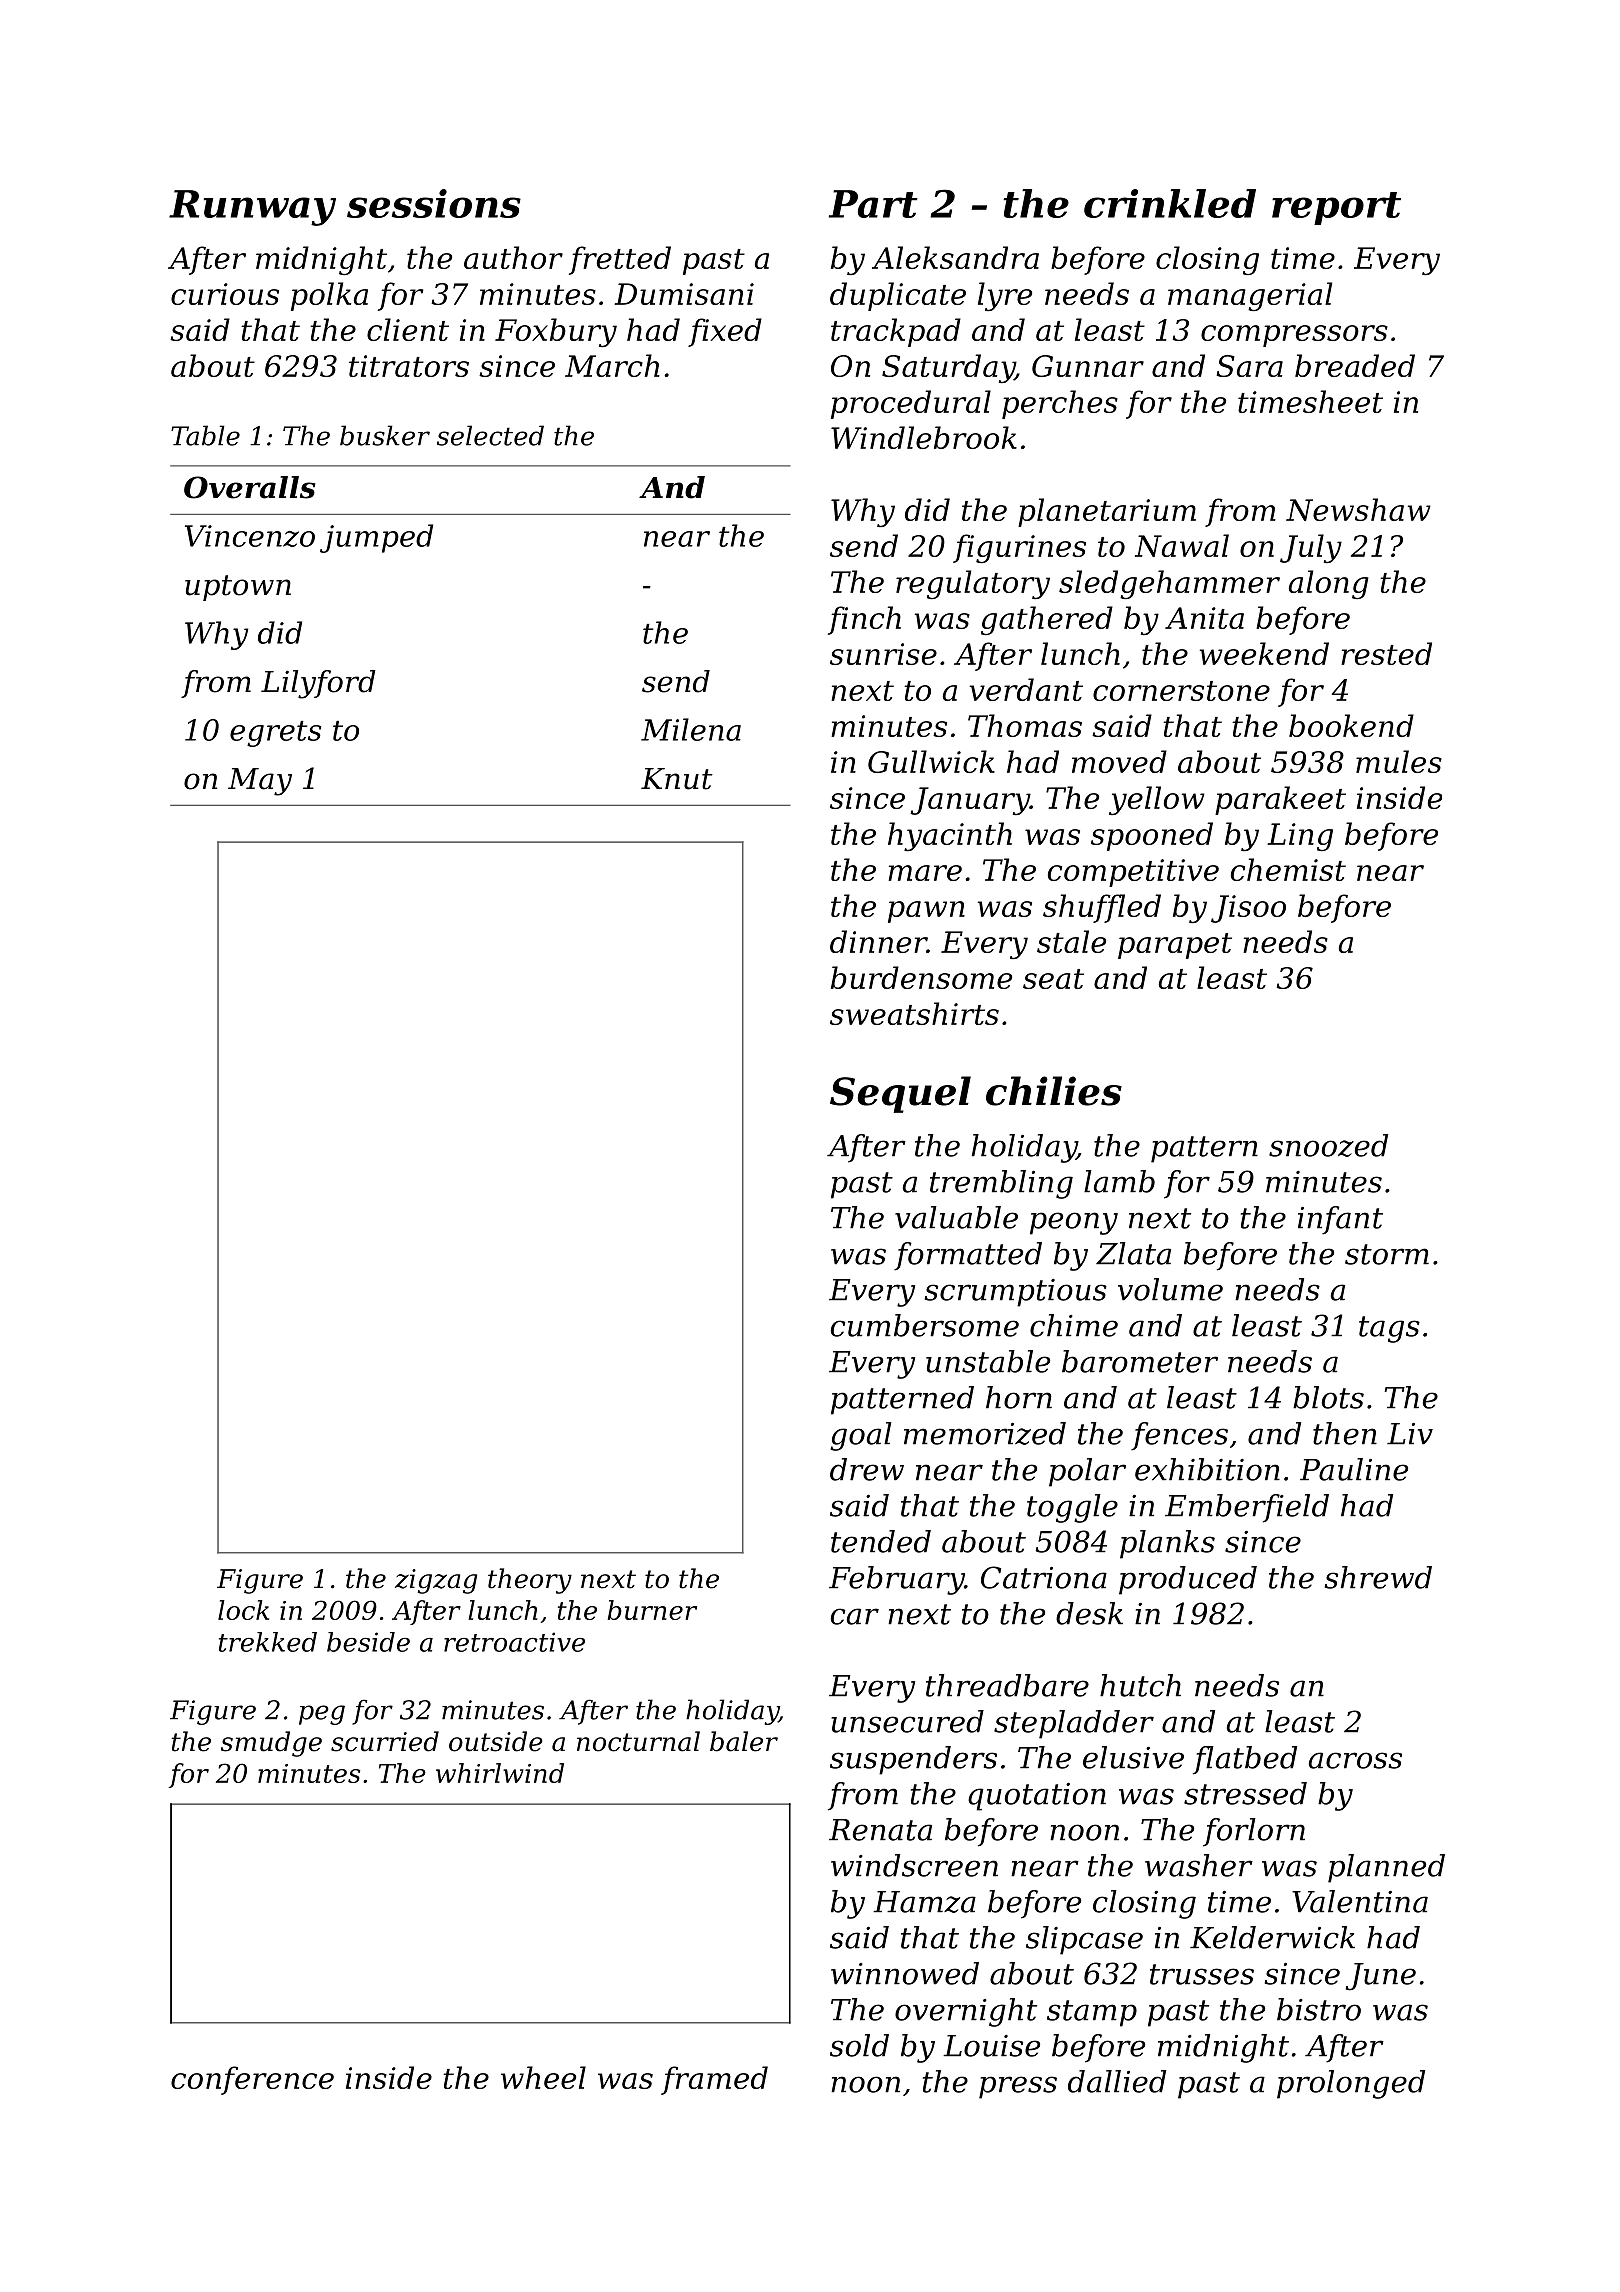 This image has height=2292, width=1620. Describe the element at coordinates (900, 1094) in the image. I see `Sequel` at that location.
